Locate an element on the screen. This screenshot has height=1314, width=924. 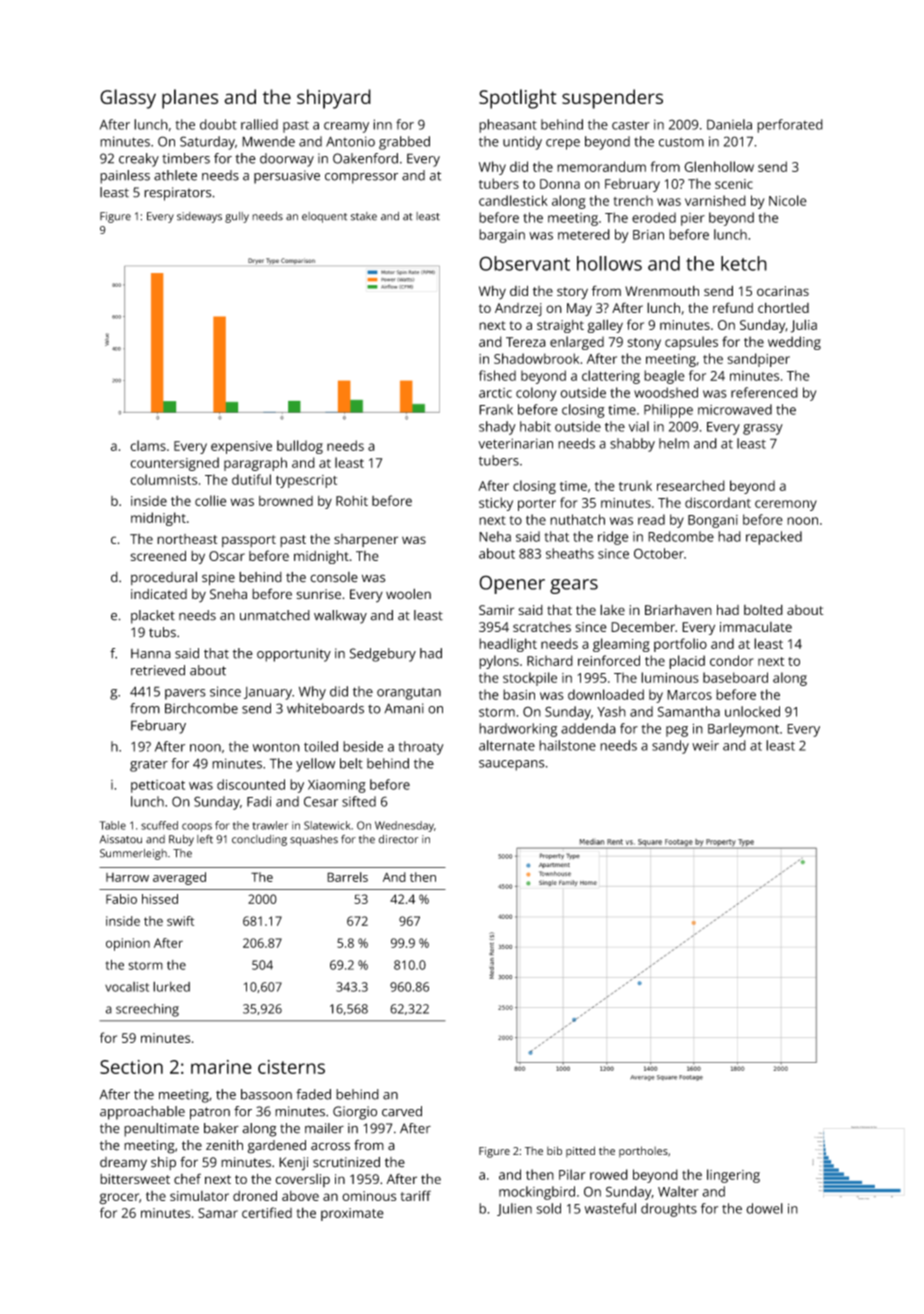
ketch is located at coordinates (744, 263).
